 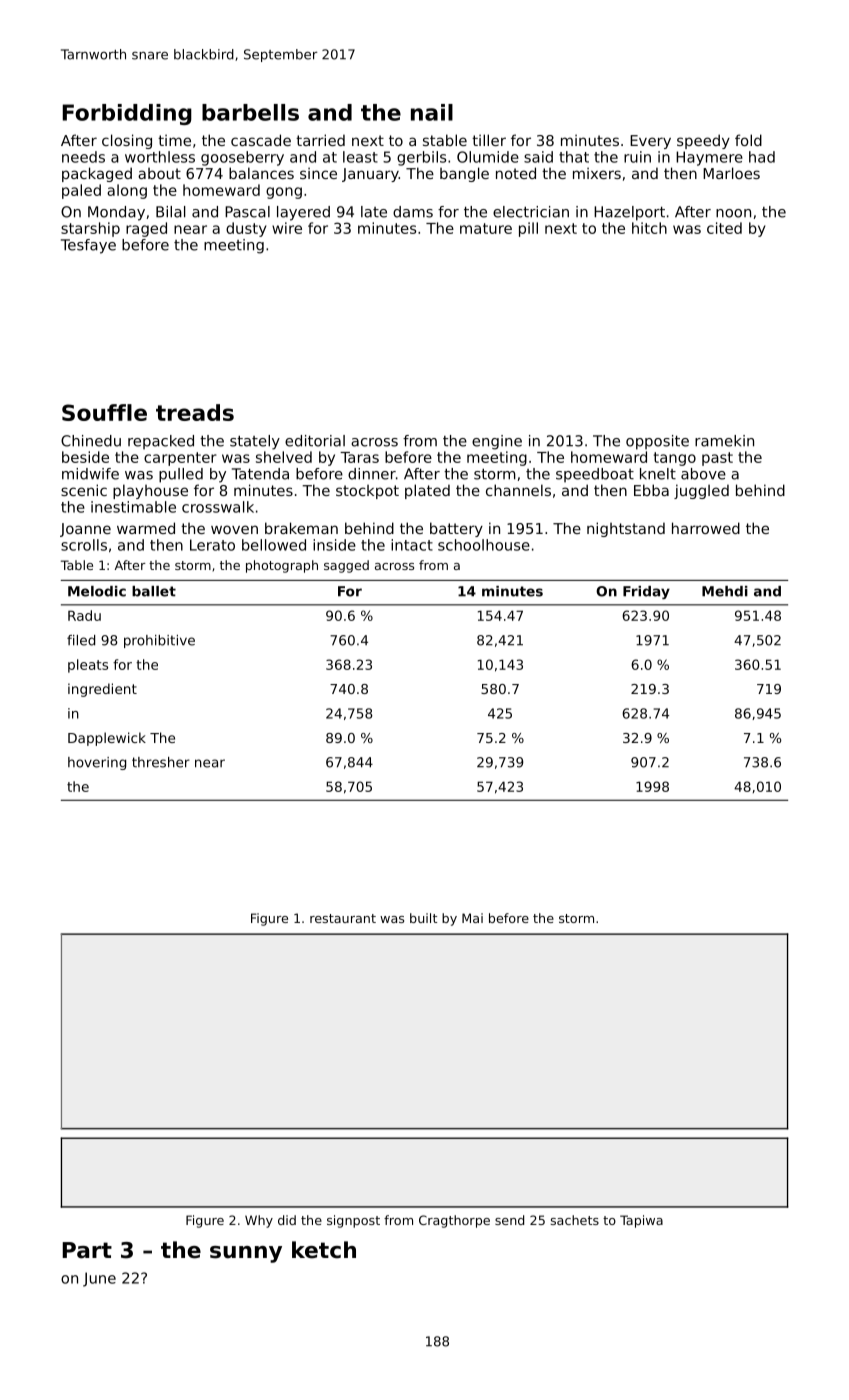 I want to click on warmed, so click(x=146, y=528).
